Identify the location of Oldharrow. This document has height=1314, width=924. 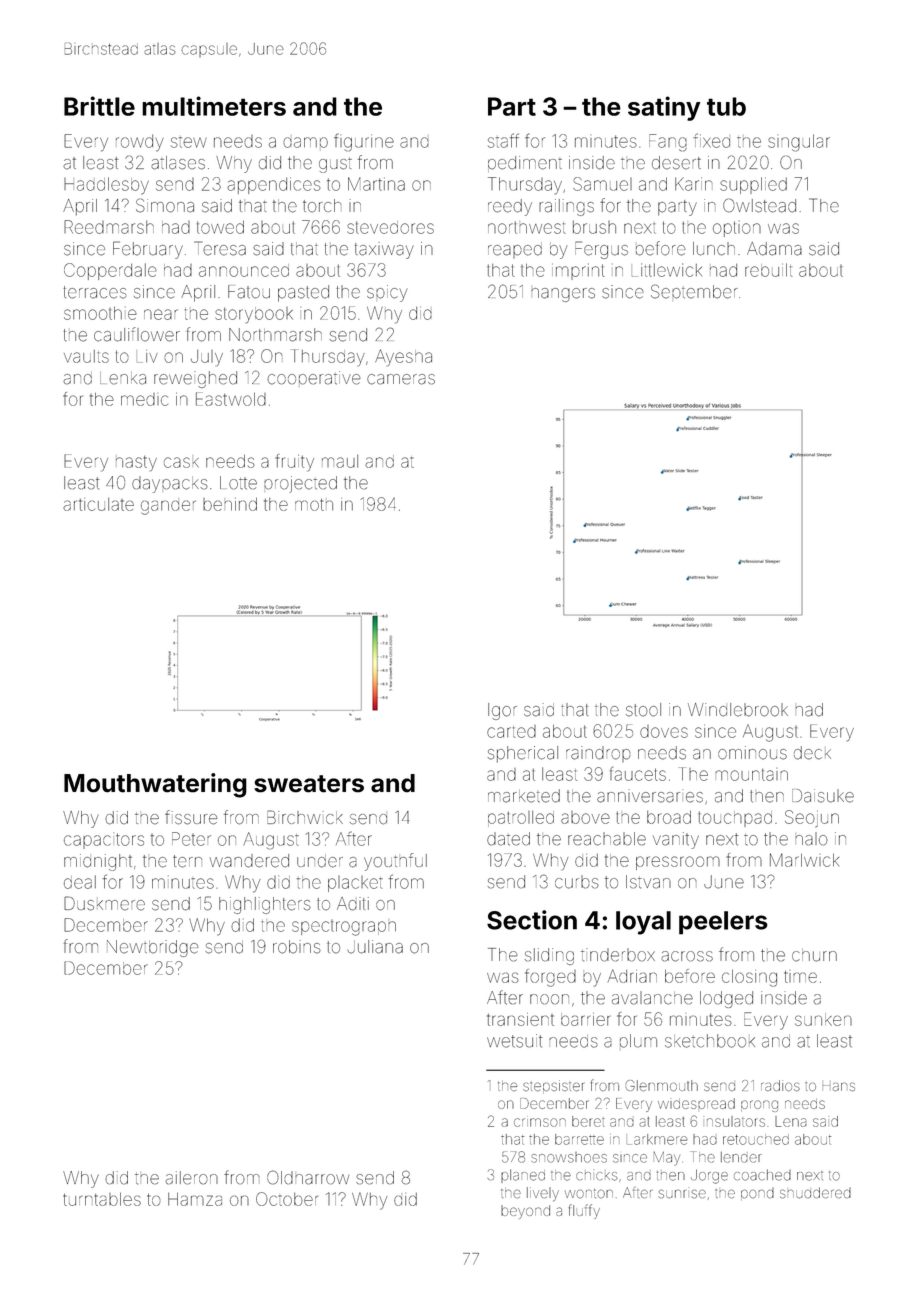
(308, 1177).
